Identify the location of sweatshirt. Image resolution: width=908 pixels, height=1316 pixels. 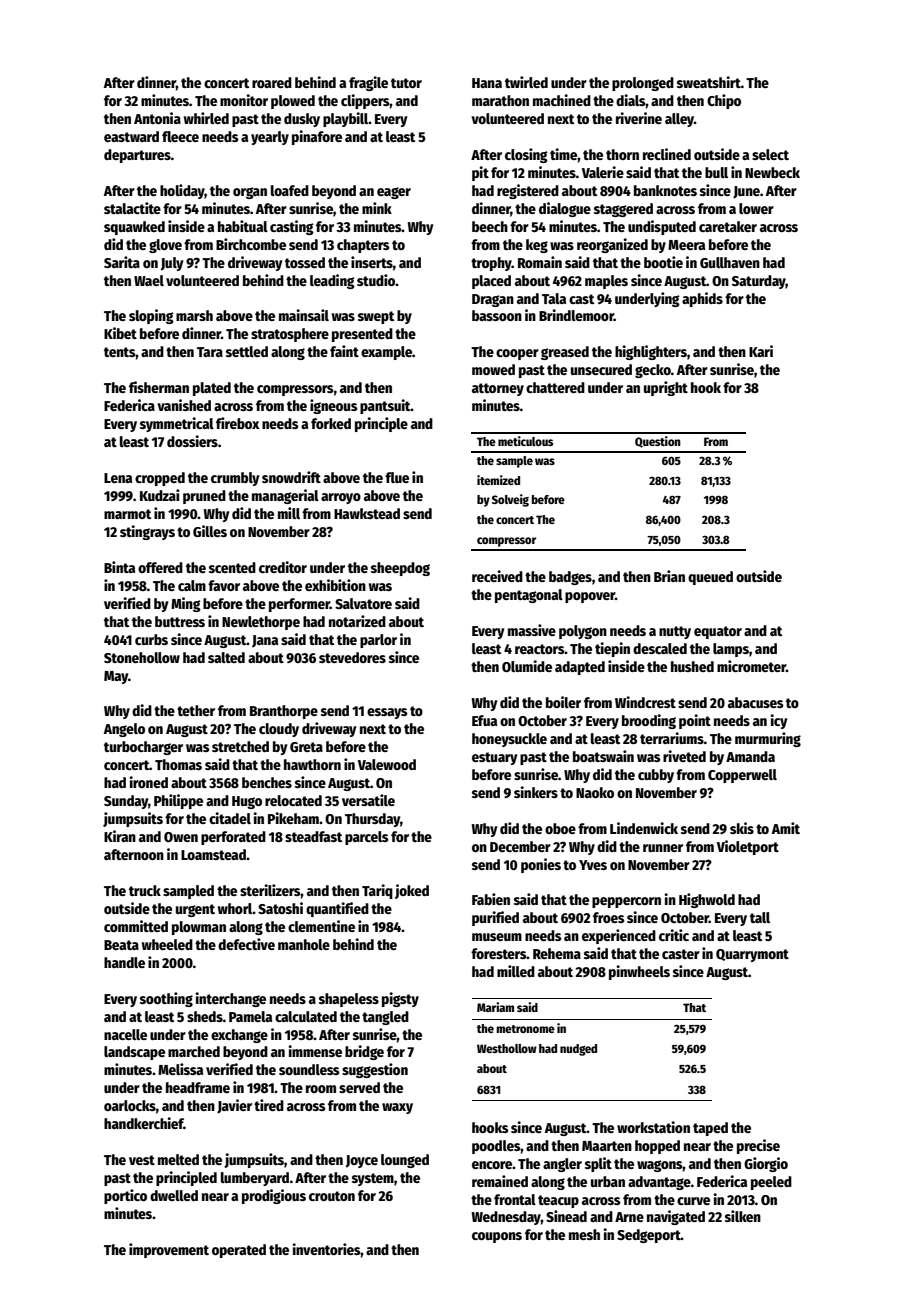
(709, 82).
